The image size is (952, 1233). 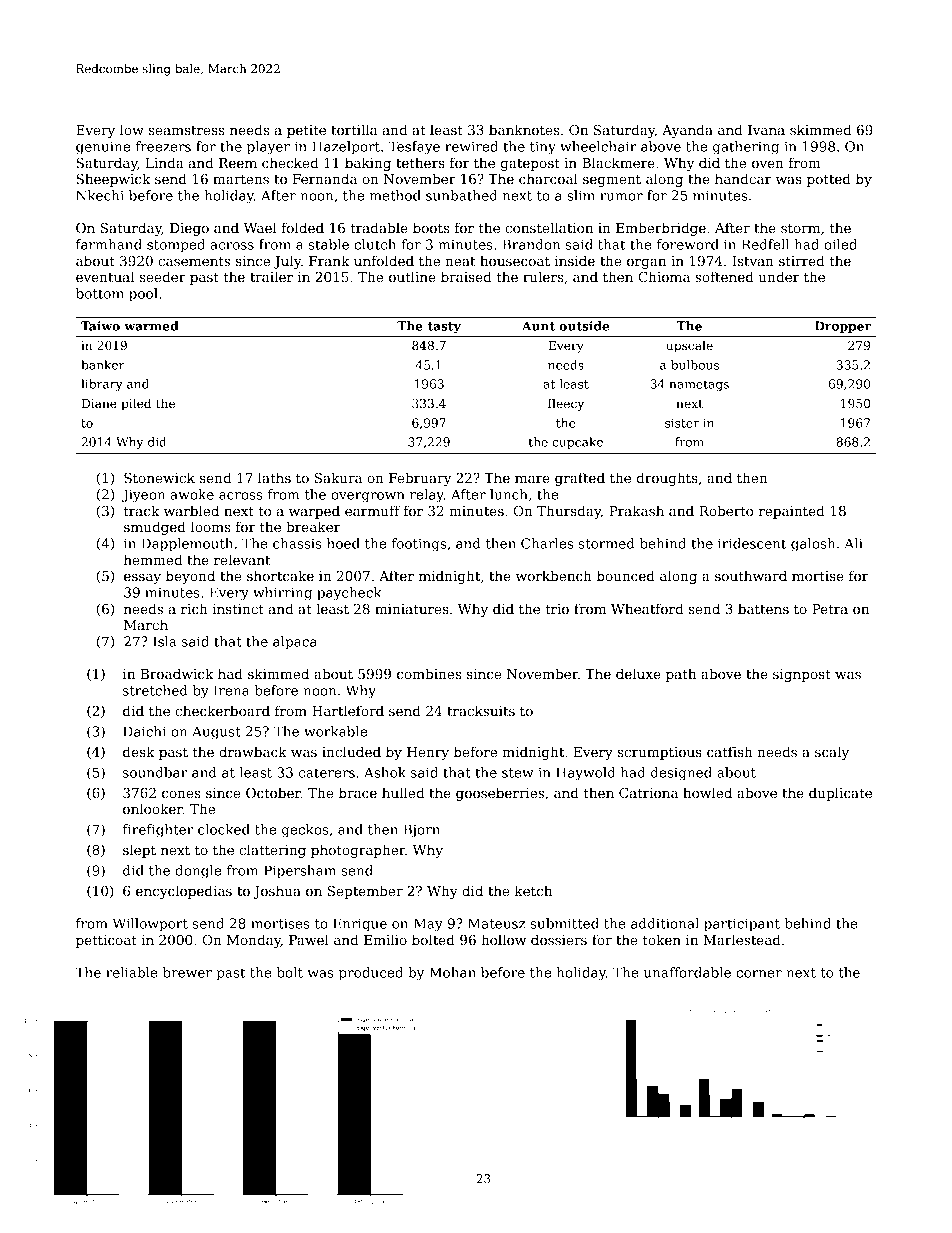 I want to click on Daichi, so click(x=144, y=731).
